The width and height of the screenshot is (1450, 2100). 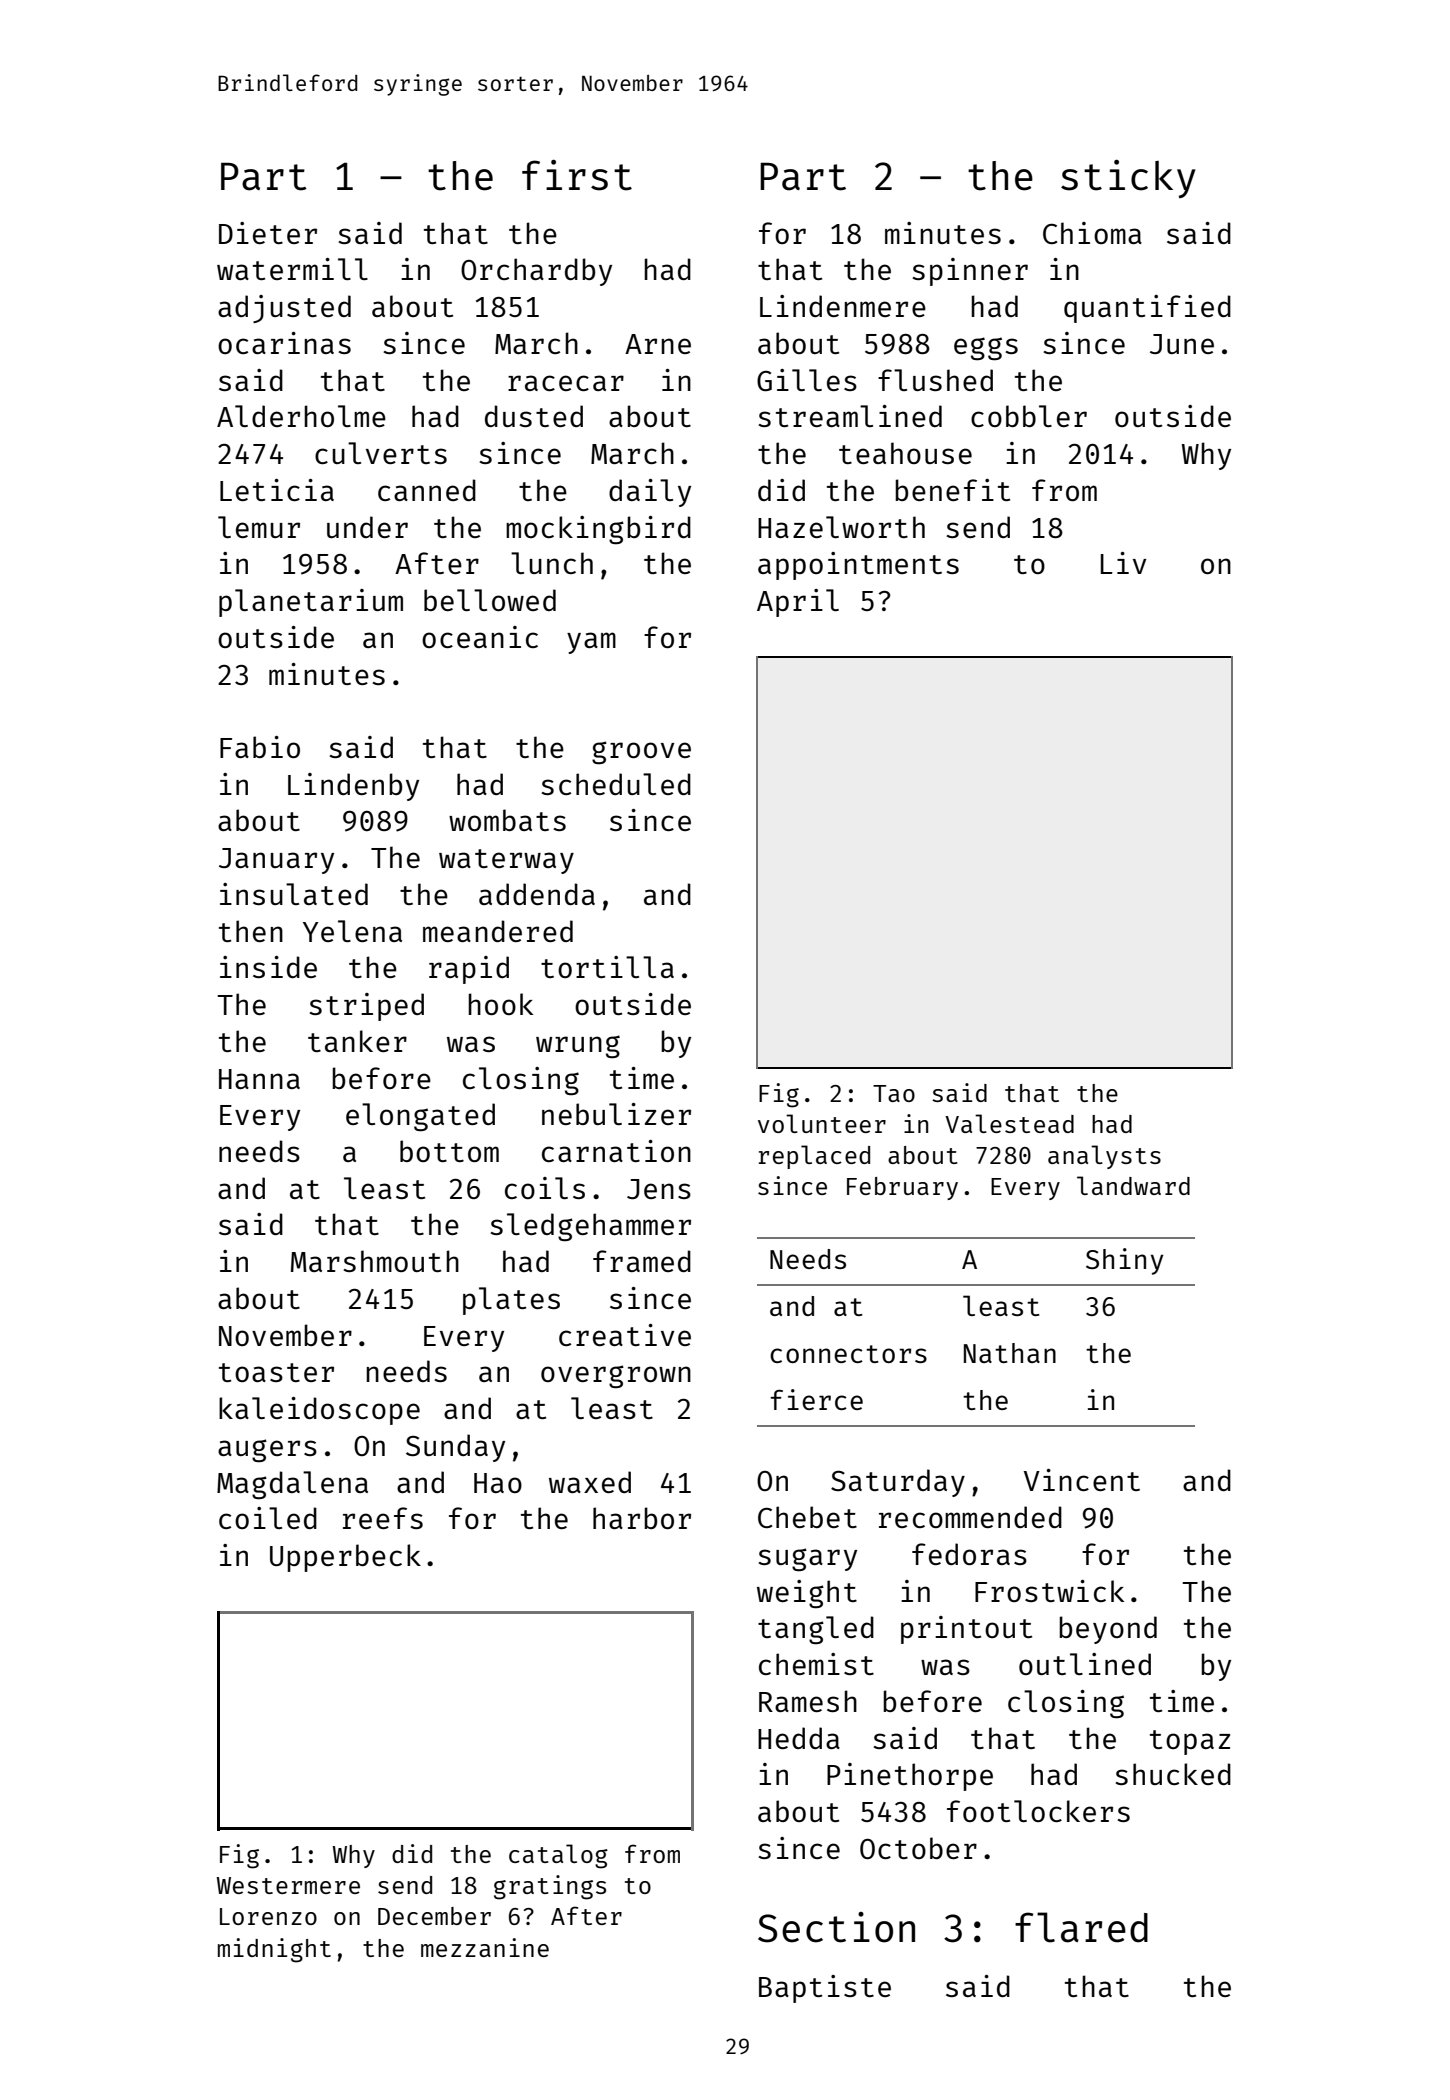 What do you see at coordinates (420, 1117) in the screenshot?
I see `elongated` at bounding box center [420, 1117].
